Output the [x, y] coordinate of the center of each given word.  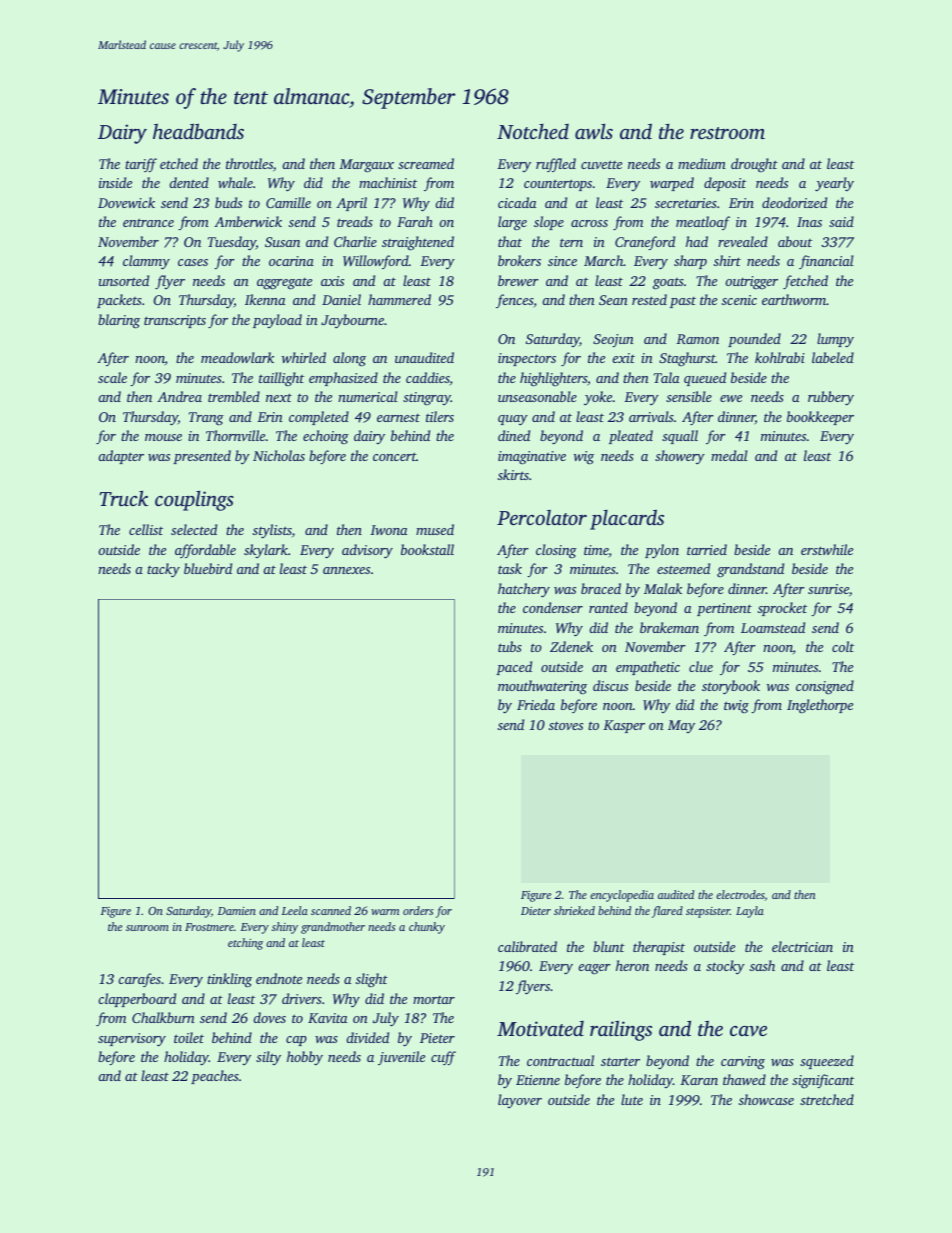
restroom [727, 133]
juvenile [401, 1058]
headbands [198, 131]
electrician [802, 946]
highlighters [553, 379]
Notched [533, 131]
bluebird [208, 568]
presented [202, 457]
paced [514, 668]
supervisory [132, 1040]
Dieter [536, 911]
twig [736, 706]
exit [623, 358]
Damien [237, 911]
